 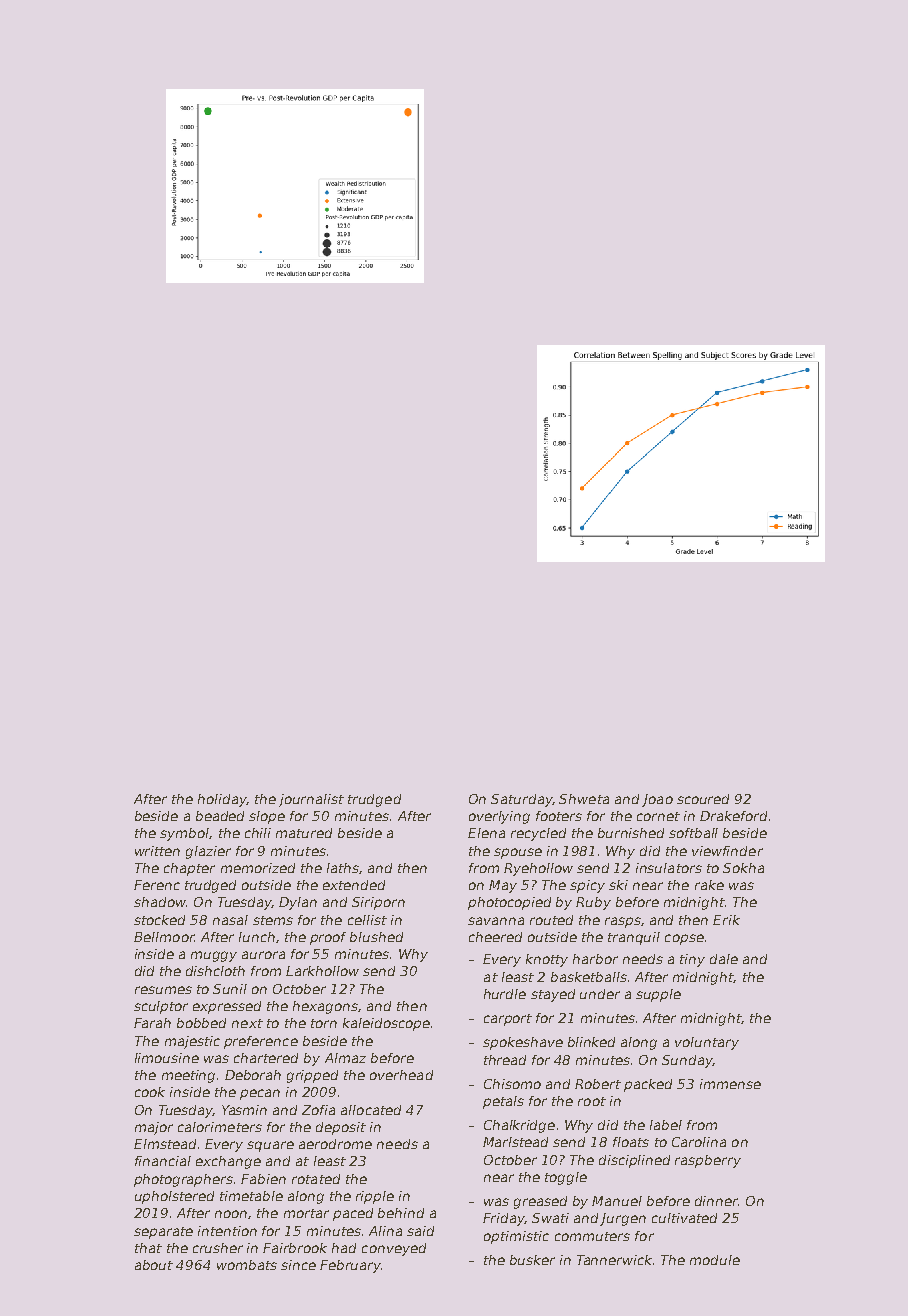 I want to click on about, so click(x=154, y=1265).
